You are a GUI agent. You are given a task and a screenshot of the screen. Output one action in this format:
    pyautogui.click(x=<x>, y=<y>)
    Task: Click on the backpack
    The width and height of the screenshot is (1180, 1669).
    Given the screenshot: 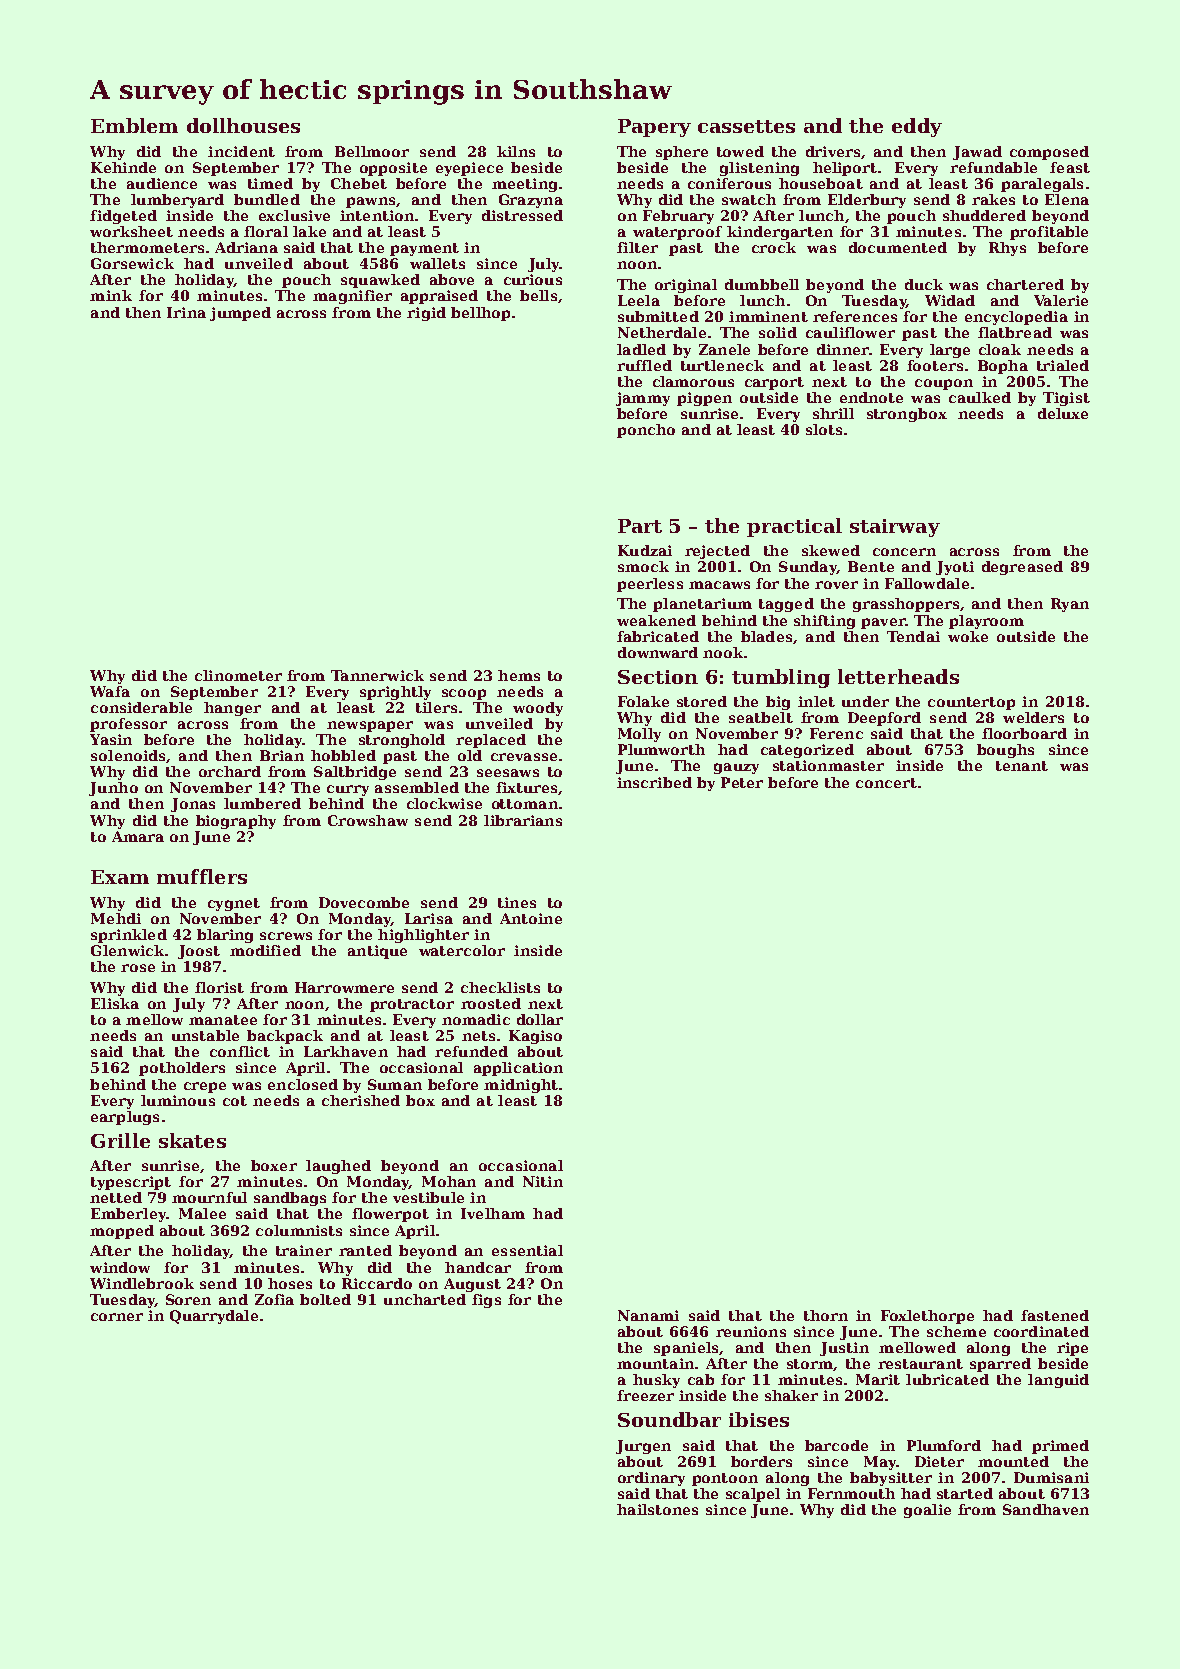 What is the action you would take?
    pyautogui.click(x=285, y=1037)
